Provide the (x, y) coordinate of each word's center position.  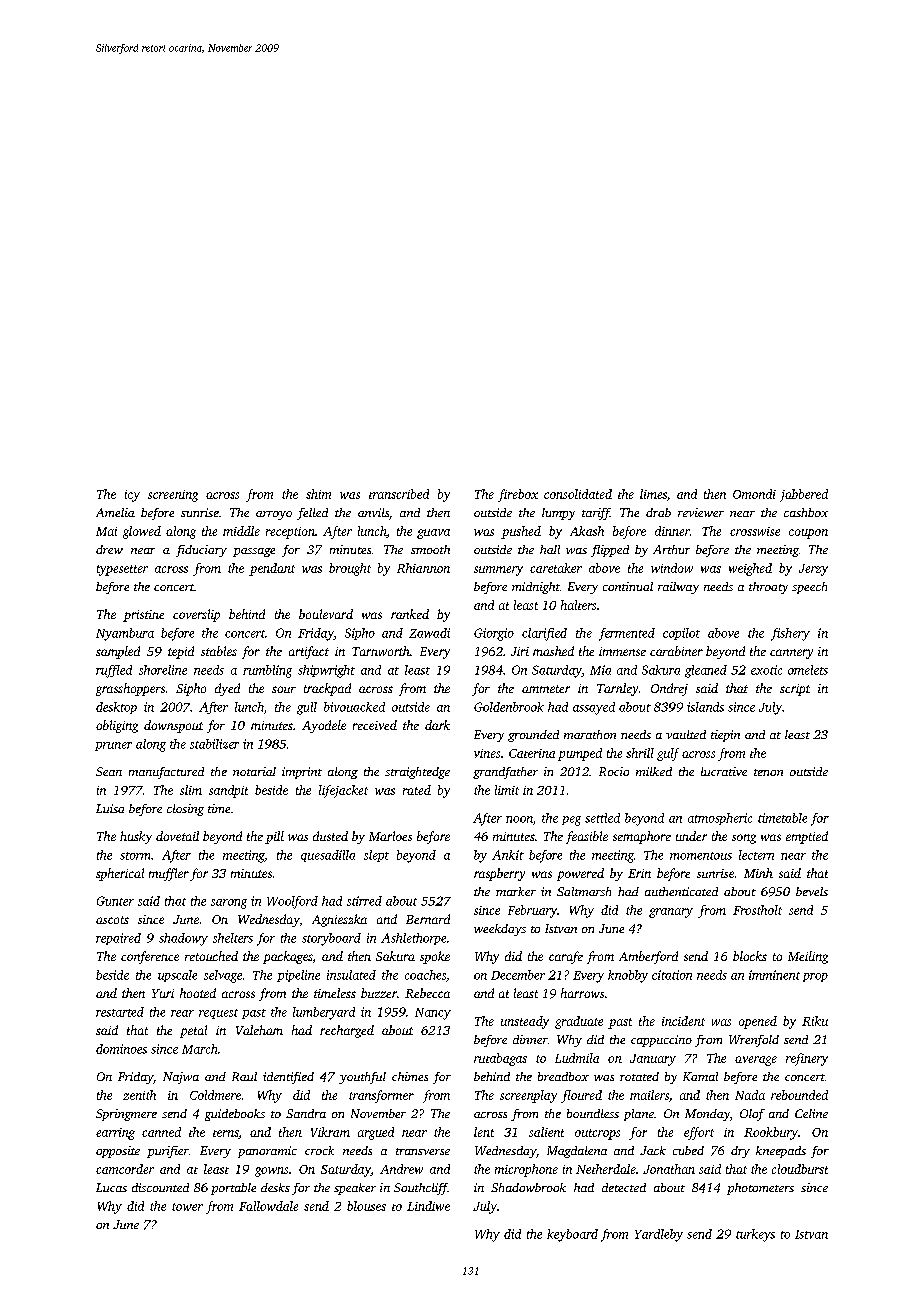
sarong (229, 904)
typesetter (122, 570)
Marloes (390, 836)
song (744, 839)
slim (191, 790)
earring (115, 1134)
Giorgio (494, 634)
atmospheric (720, 819)
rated (417, 790)
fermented (627, 634)
